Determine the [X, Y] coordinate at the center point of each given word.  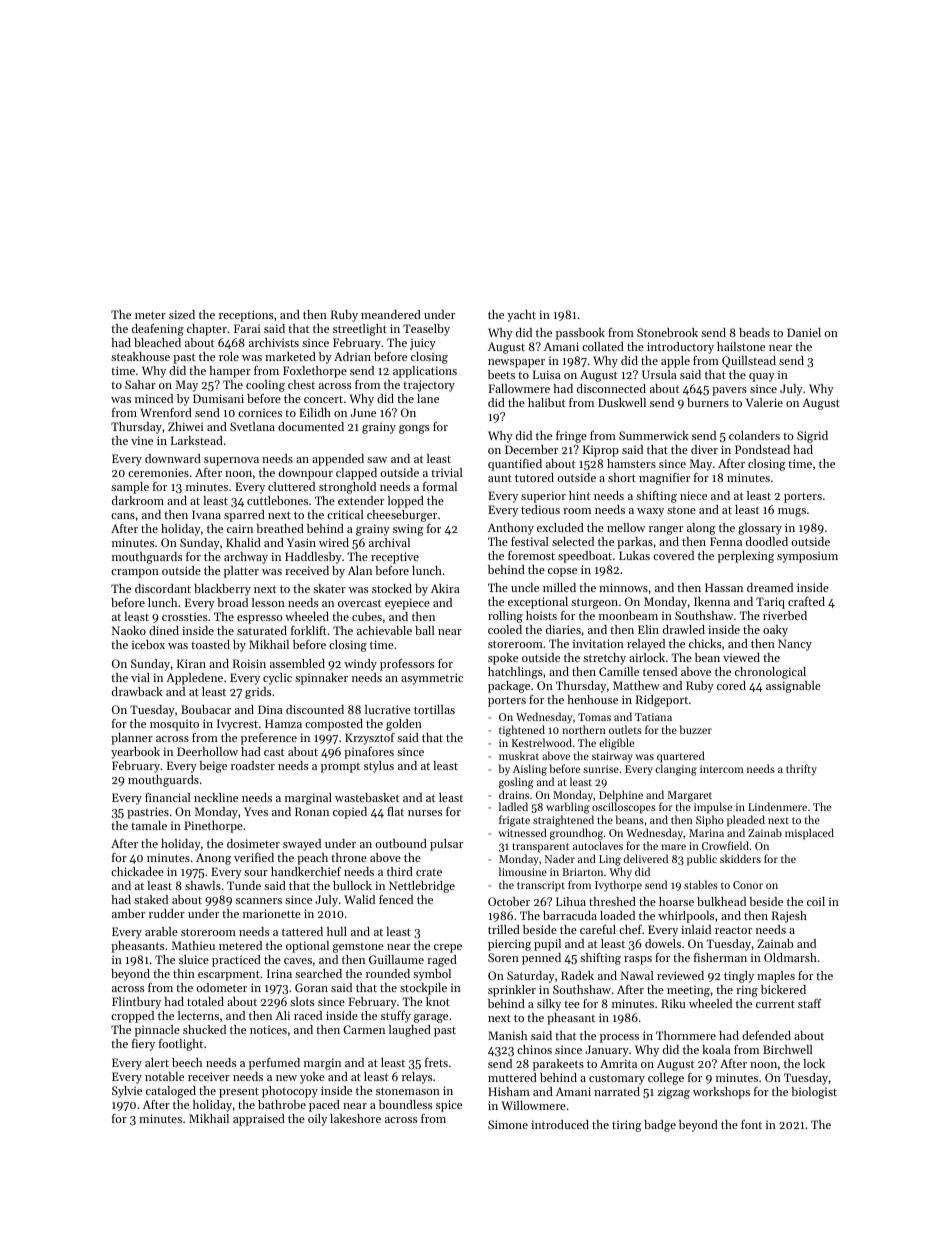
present [239, 1092]
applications [425, 372]
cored [731, 685]
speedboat [585, 557]
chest [301, 384]
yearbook [135, 753]
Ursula [659, 374]
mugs [792, 512]
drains [514, 794]
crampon [135, 573]
